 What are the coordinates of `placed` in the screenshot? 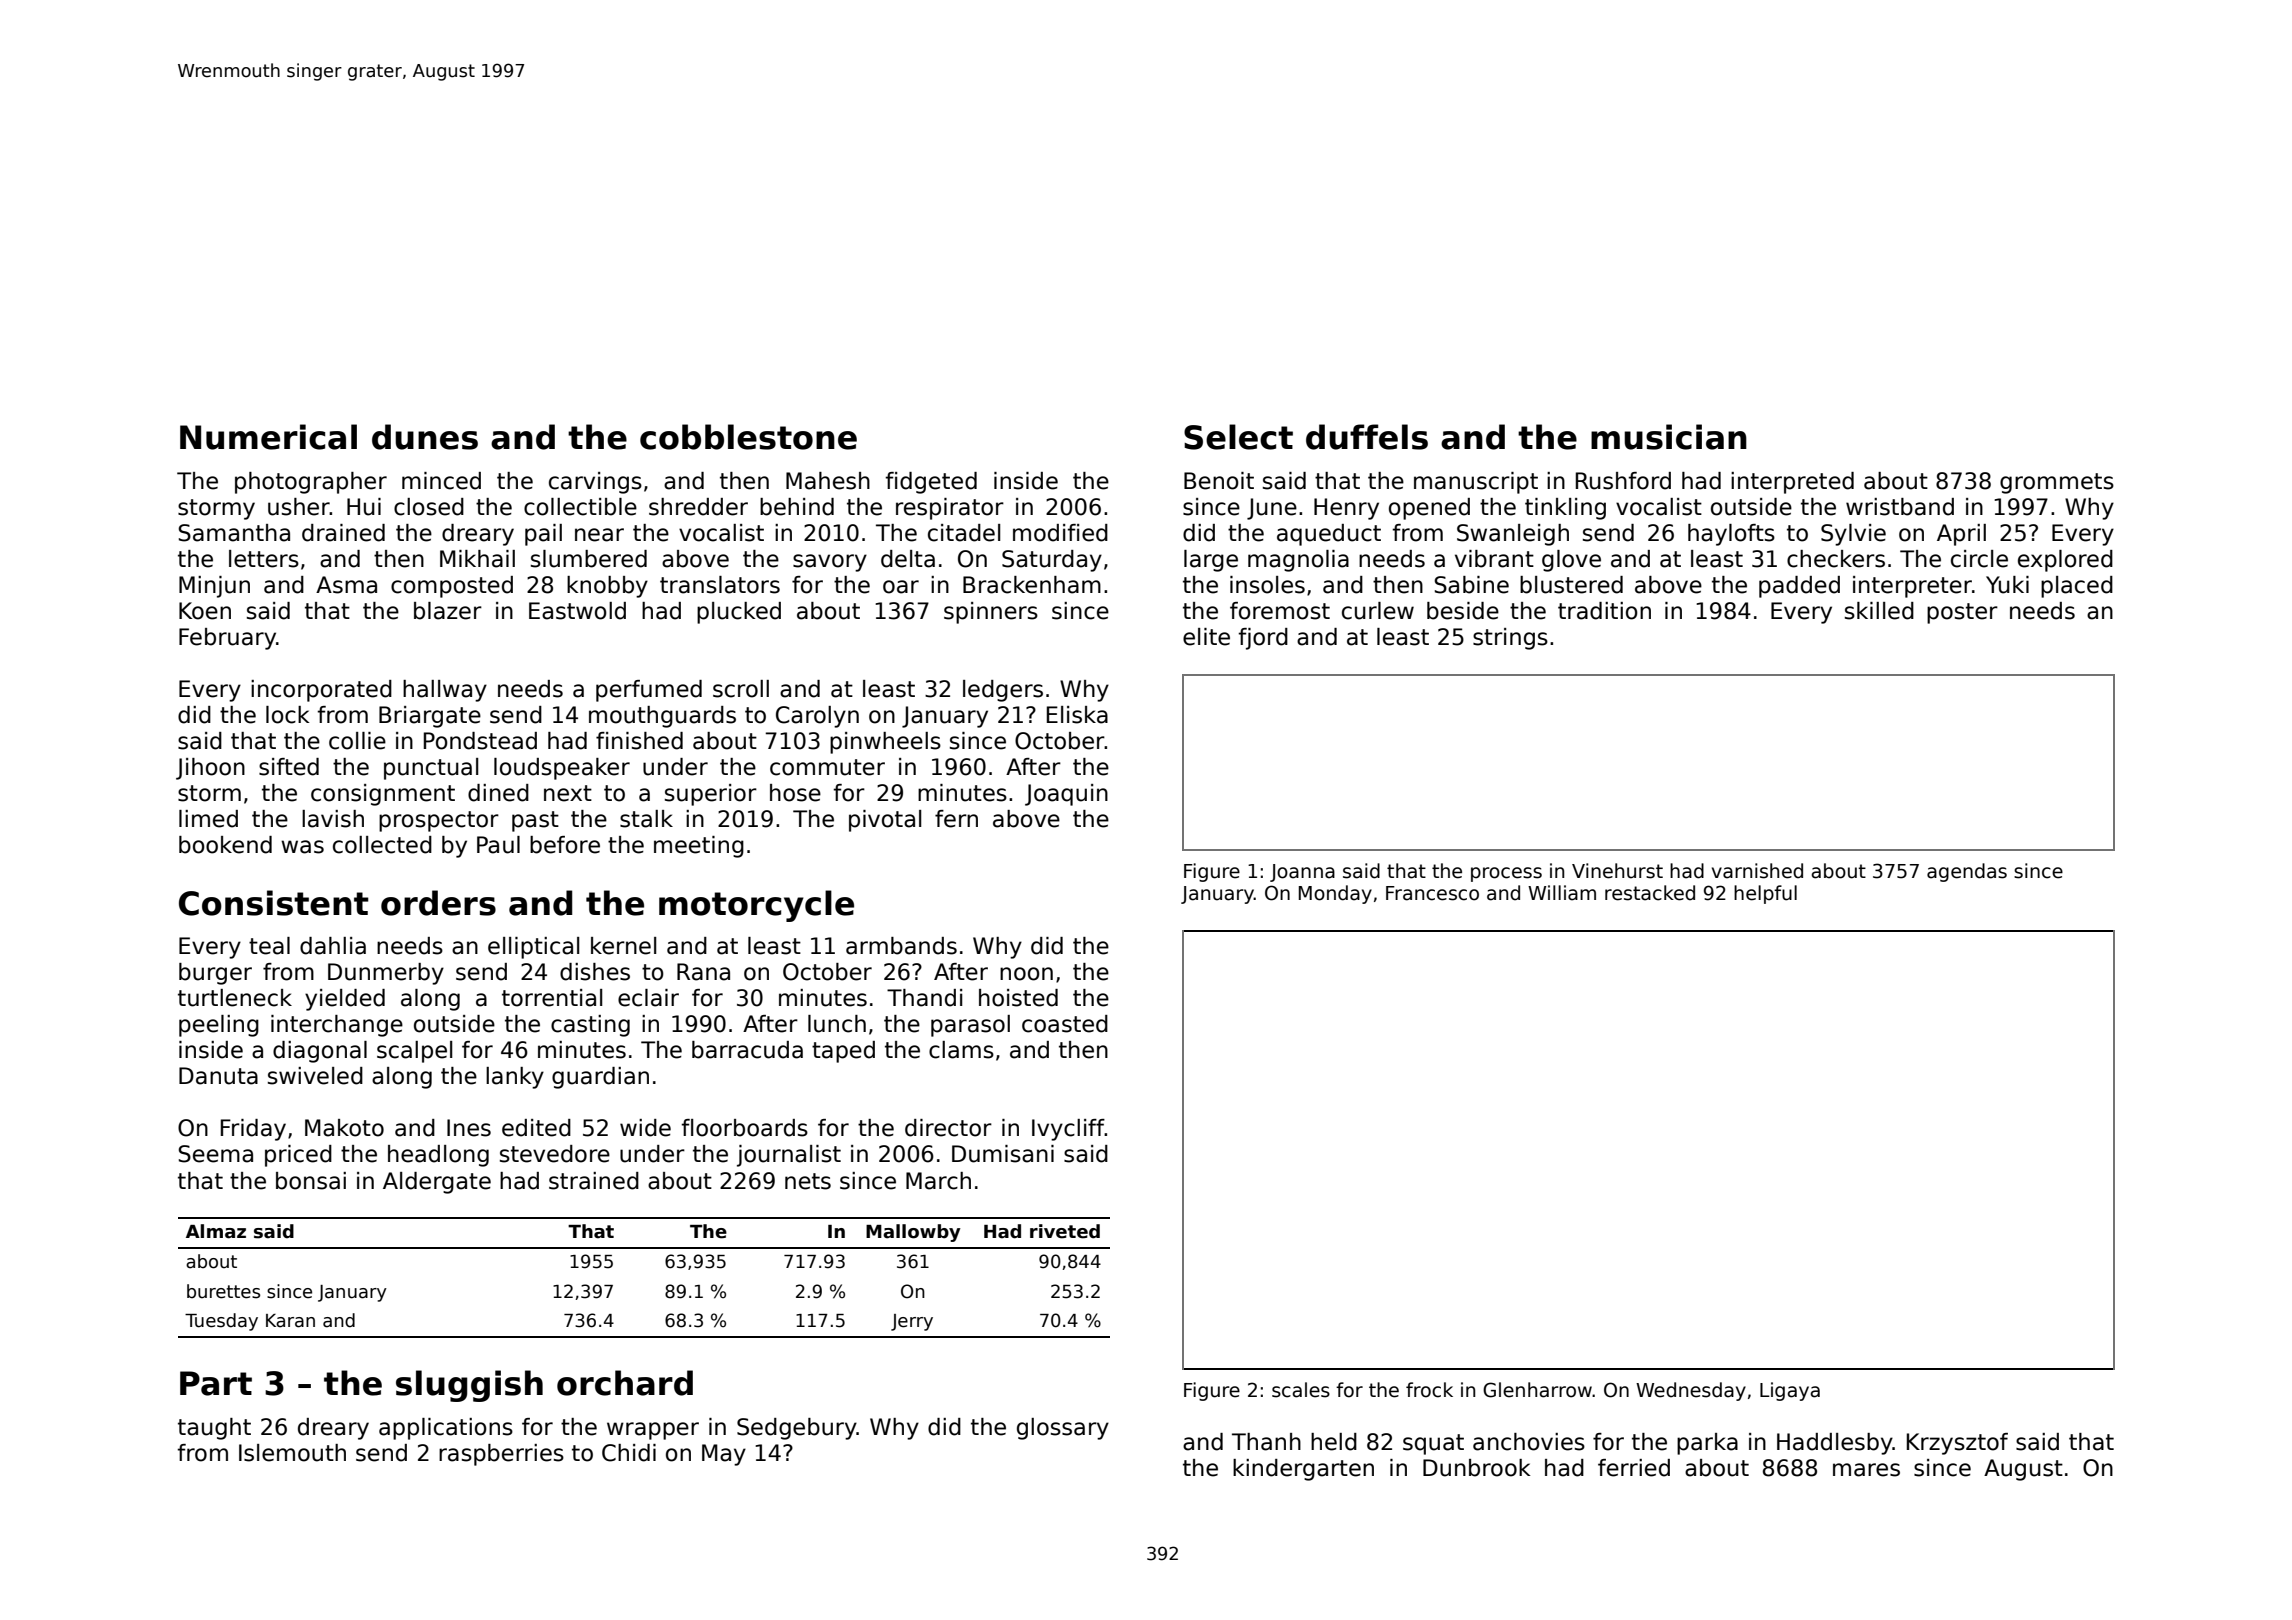 It's located at (2077, 587).
